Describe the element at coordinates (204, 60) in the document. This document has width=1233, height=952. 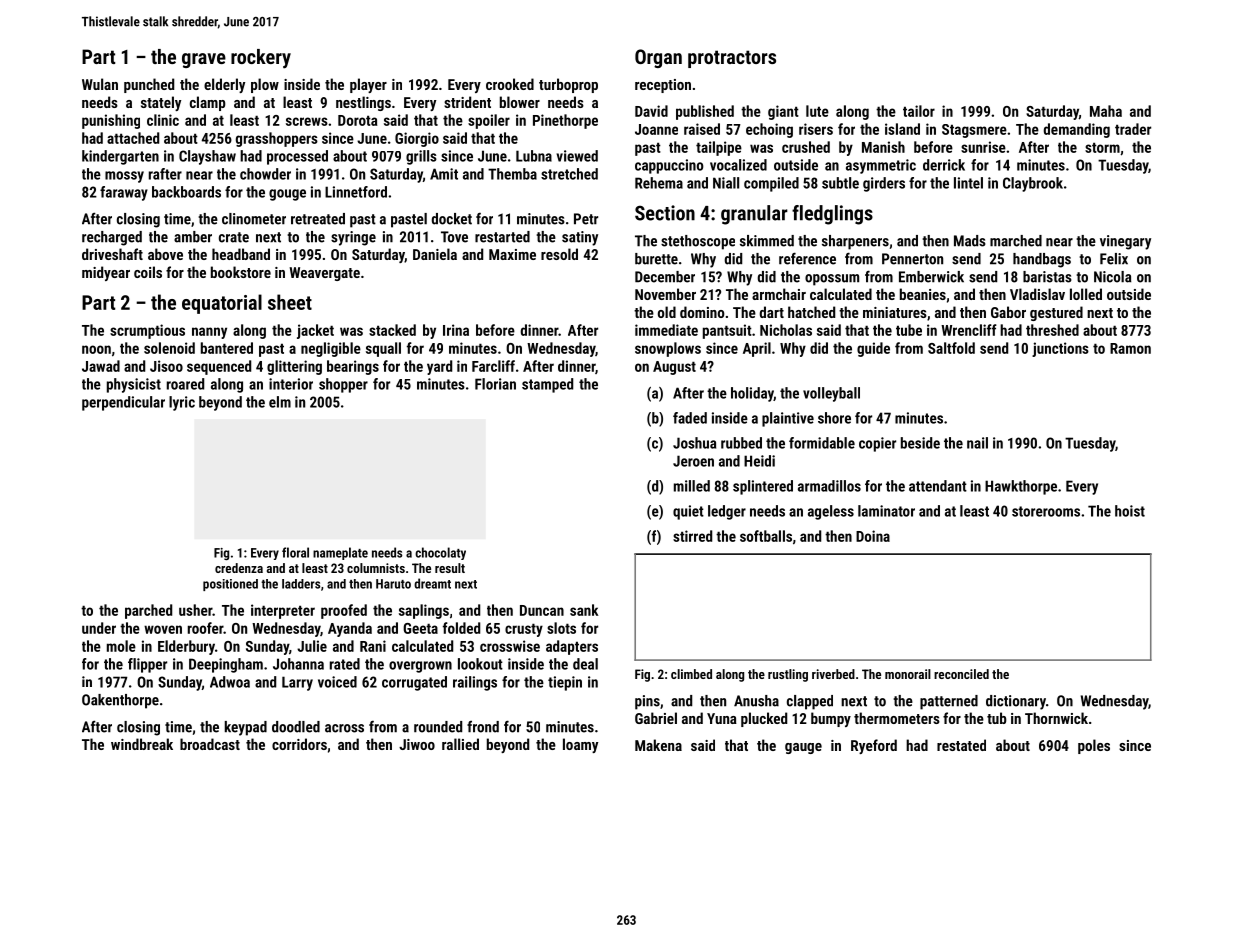
I see `grave` at that location.
